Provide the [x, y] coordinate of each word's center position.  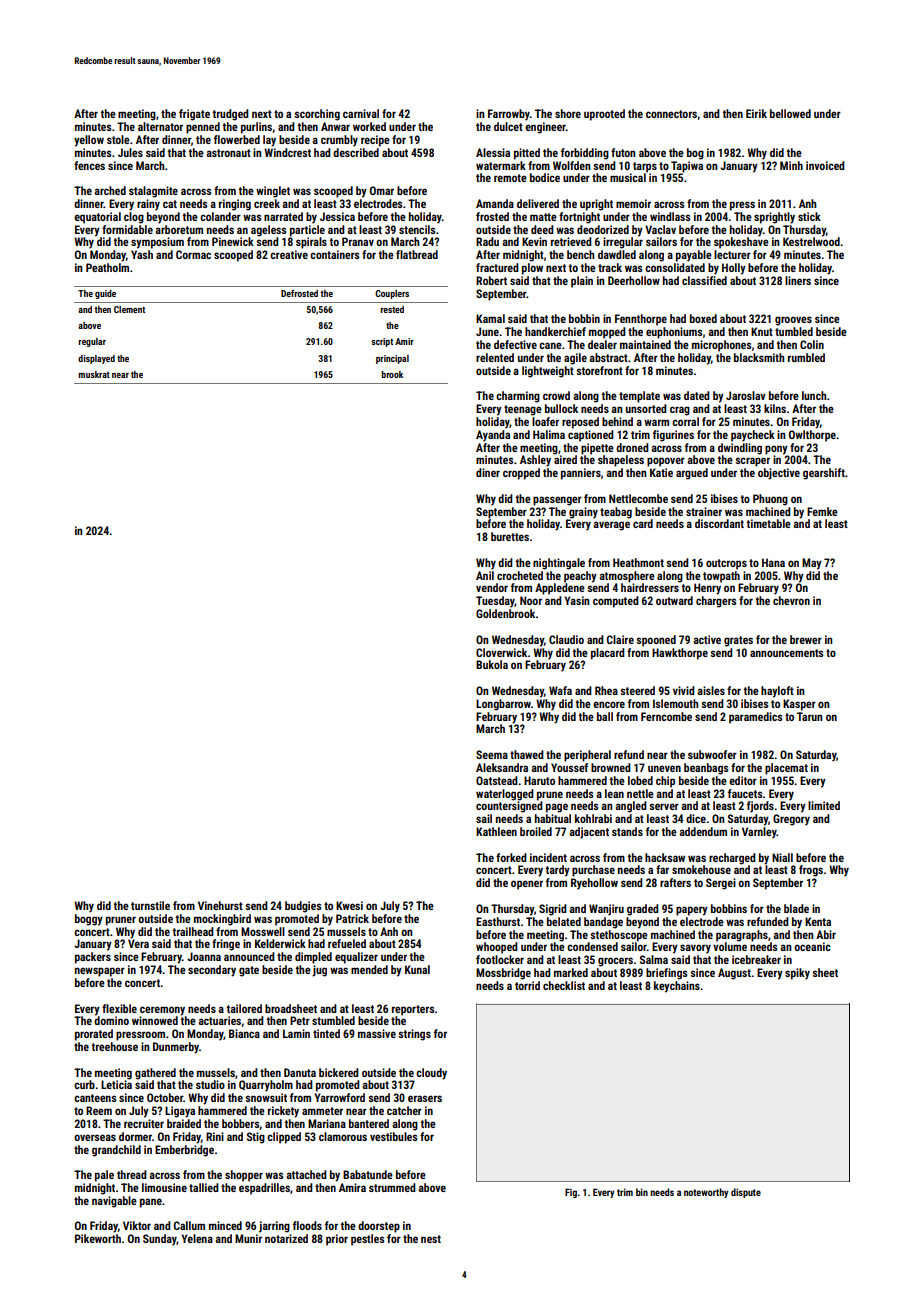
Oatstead [497, 780]
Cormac [193, 254]
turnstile [150, 905]
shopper [244, 1176]
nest [431, 1239]
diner [488, 472]
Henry [707, 589]
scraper [752, 462]
